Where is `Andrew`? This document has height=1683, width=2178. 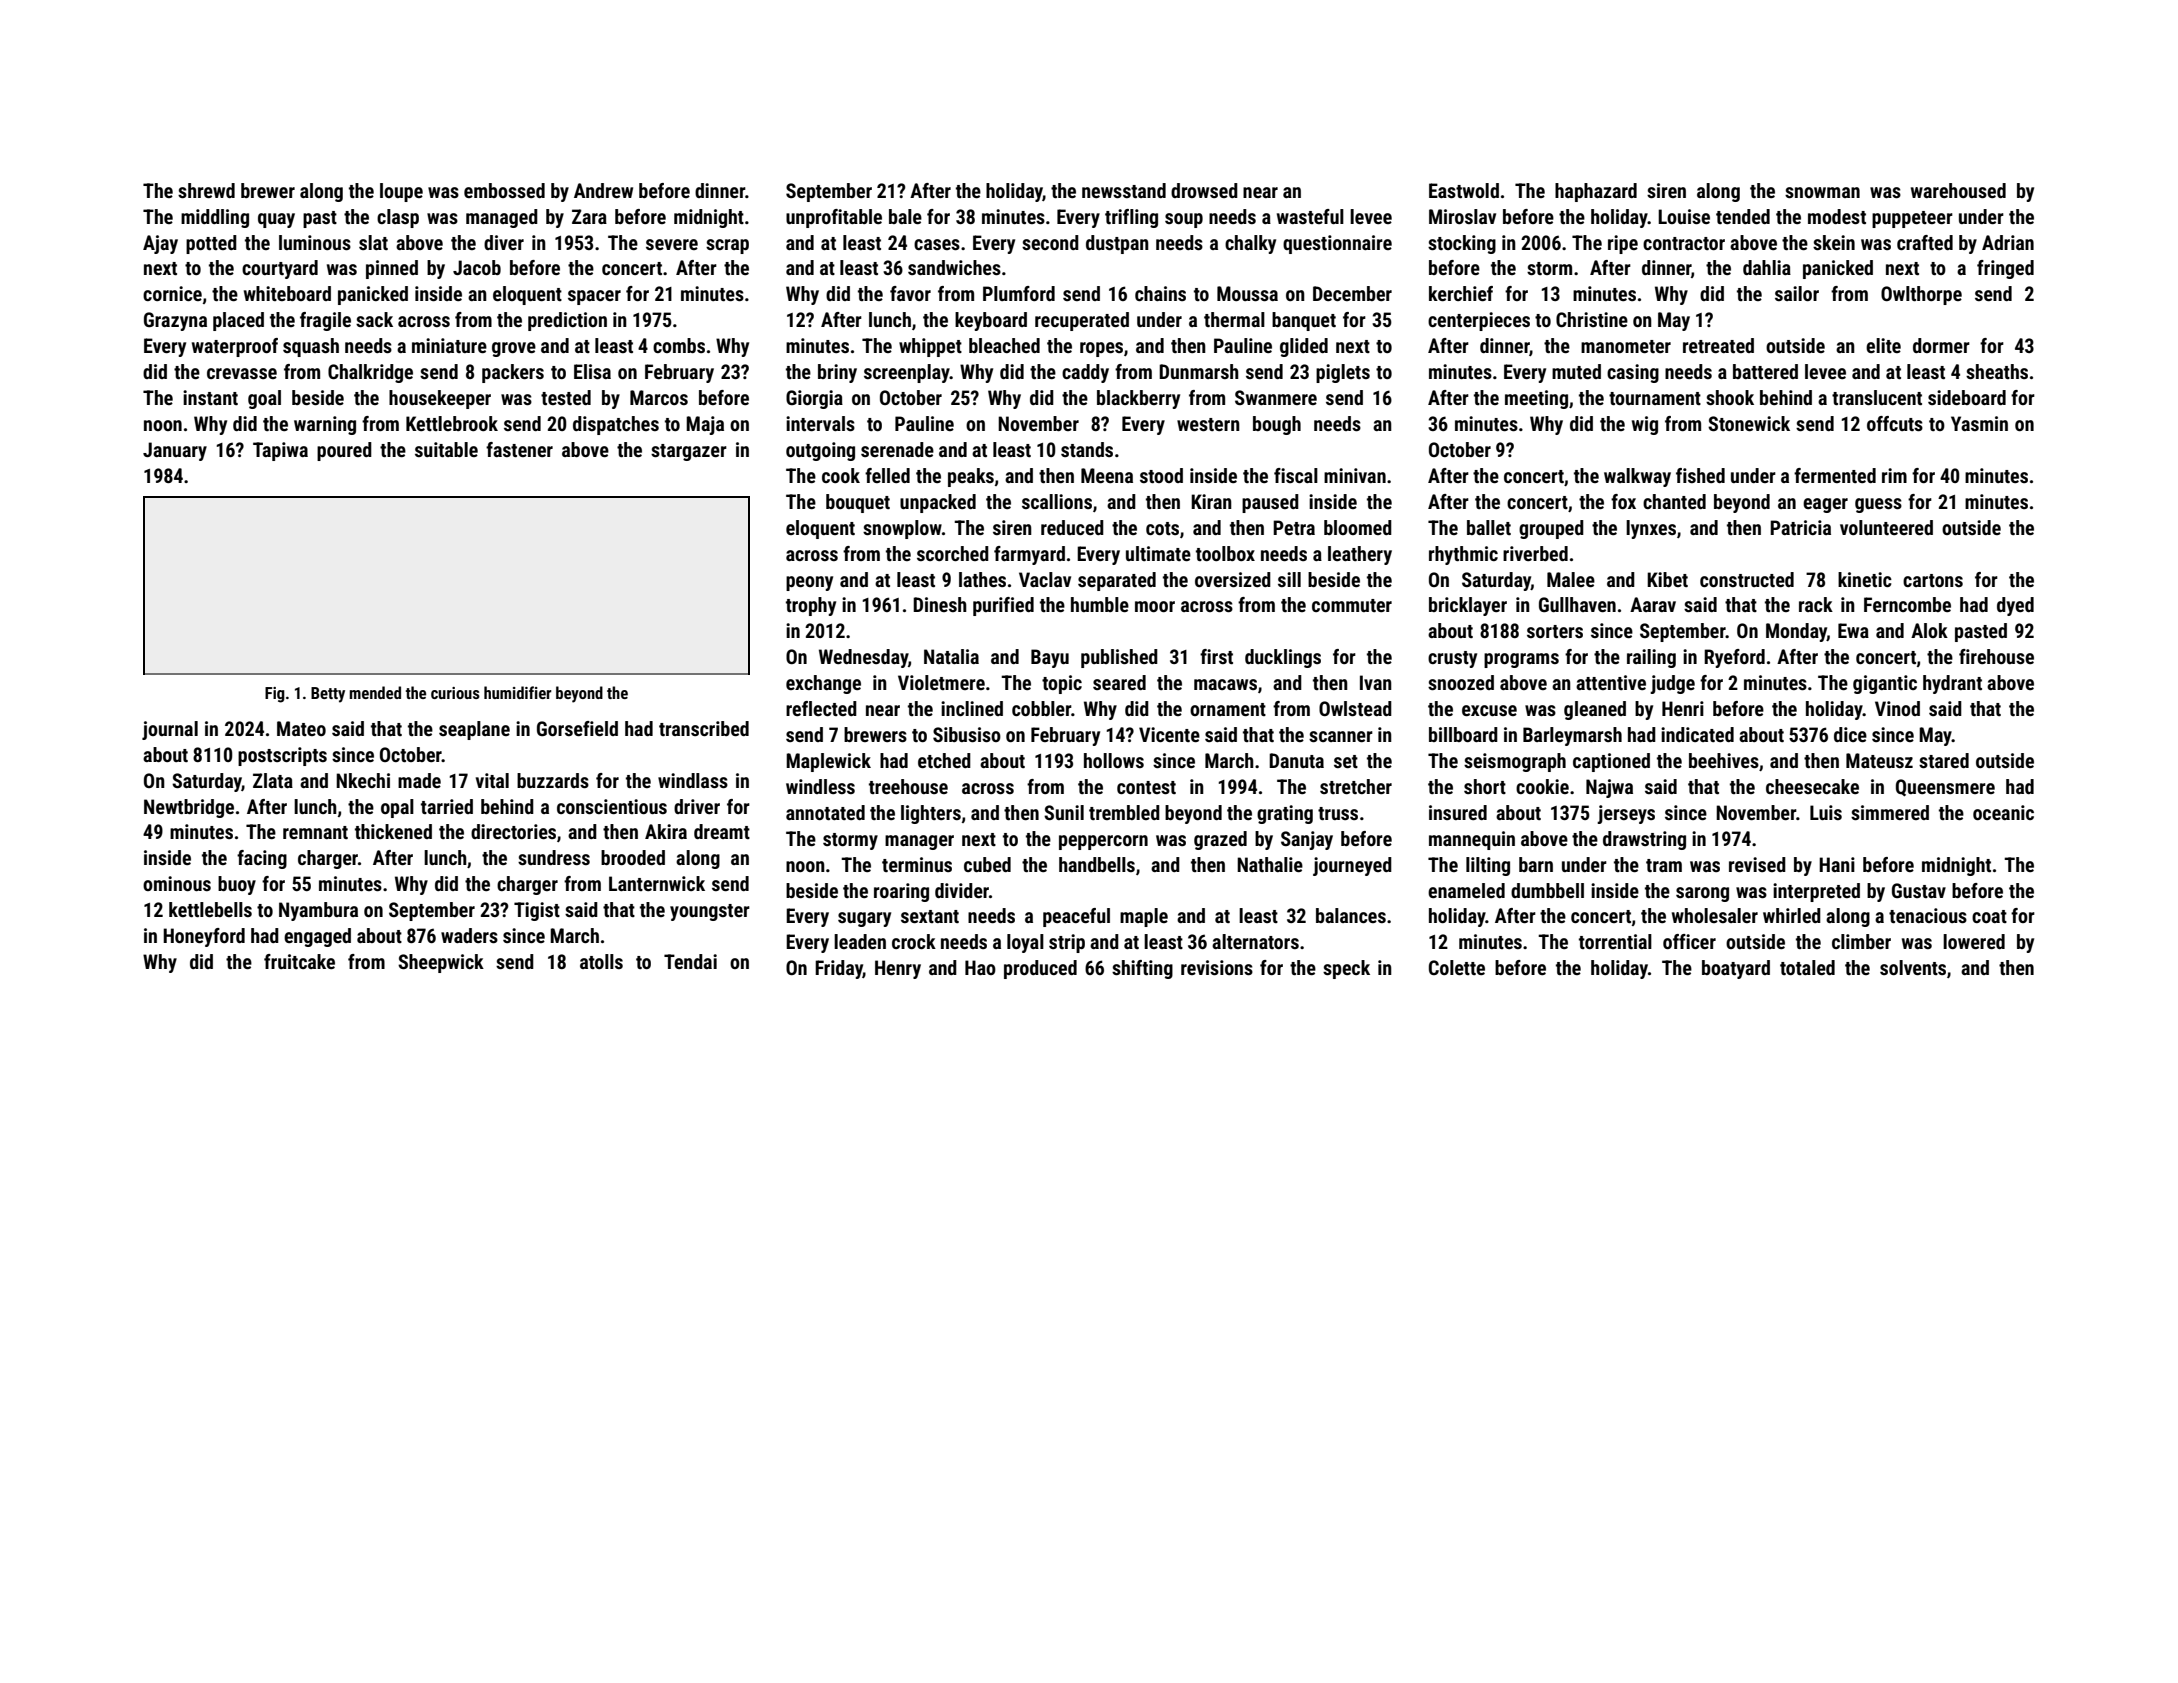 Andrew is located at coordinates (603, 190).
